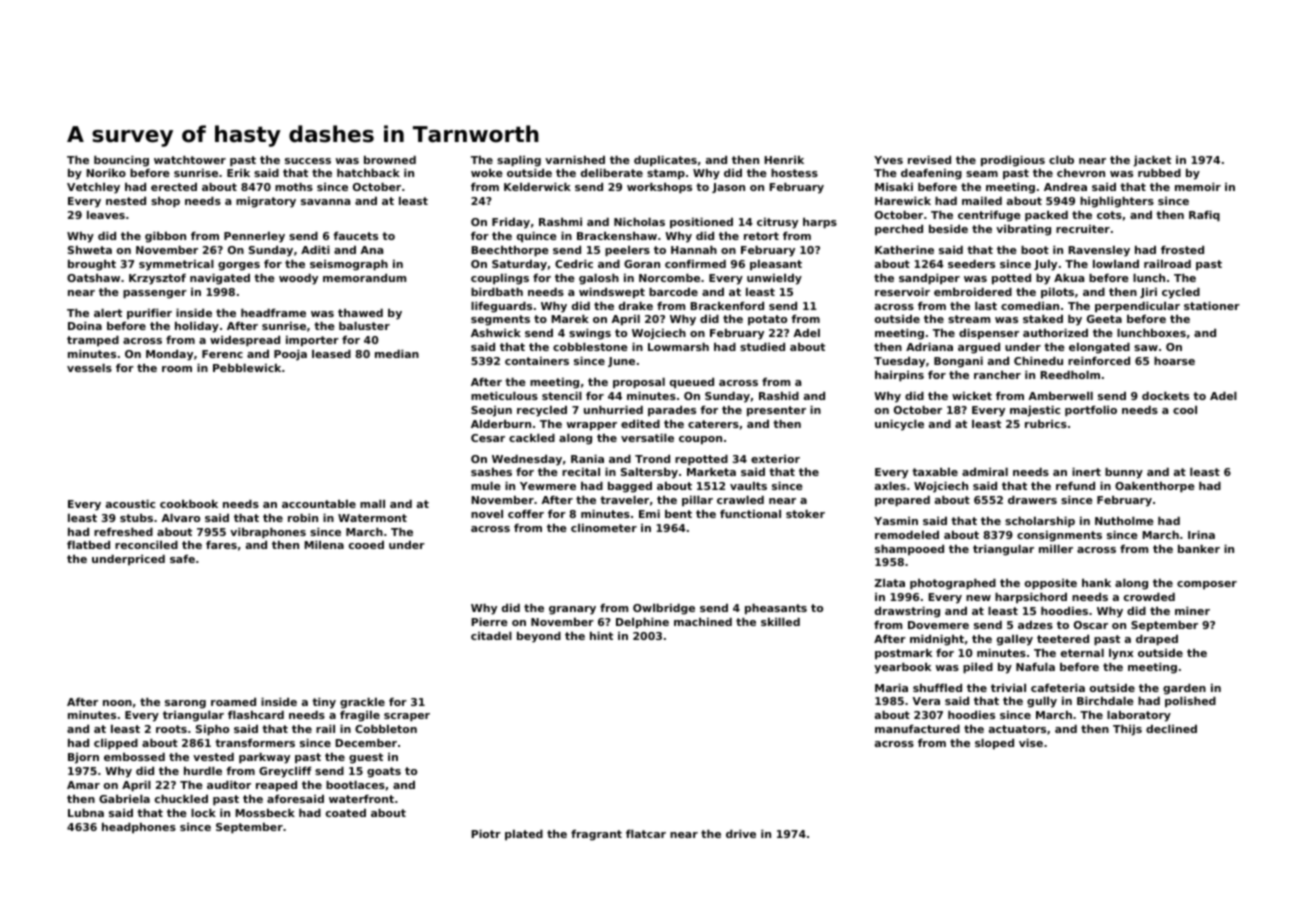 Image resolution: width=1308 pixels, height=924 pixels. I want to click on manufactured, so click(917, 728).
